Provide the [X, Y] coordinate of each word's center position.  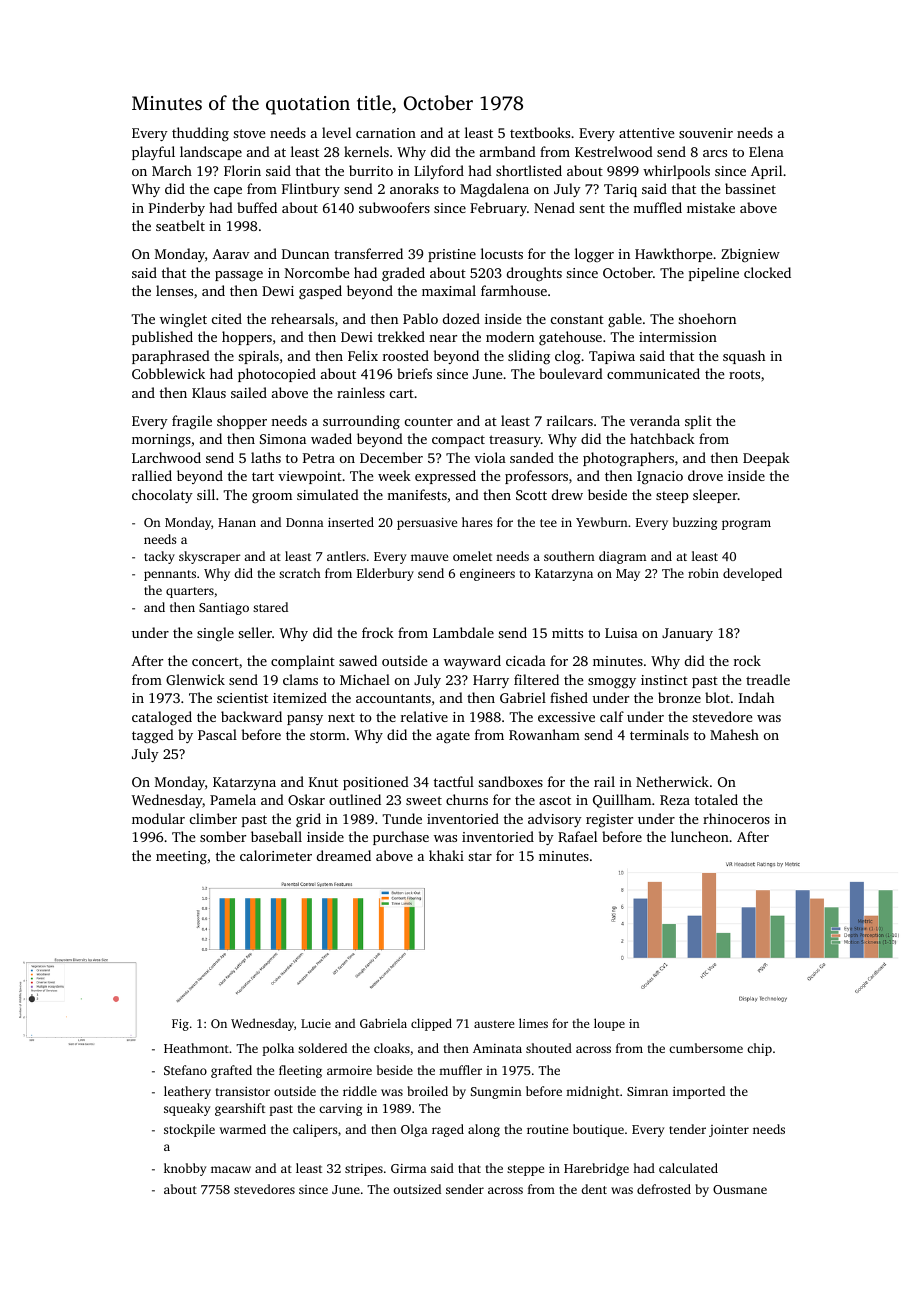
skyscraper [210, 557]
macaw [231, 1169]
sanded [532, 457]
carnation [386, 133]
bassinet [750, 188]
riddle [360, 1091]
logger [594, 255]
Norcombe [317, 272]
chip [759, 1049]
